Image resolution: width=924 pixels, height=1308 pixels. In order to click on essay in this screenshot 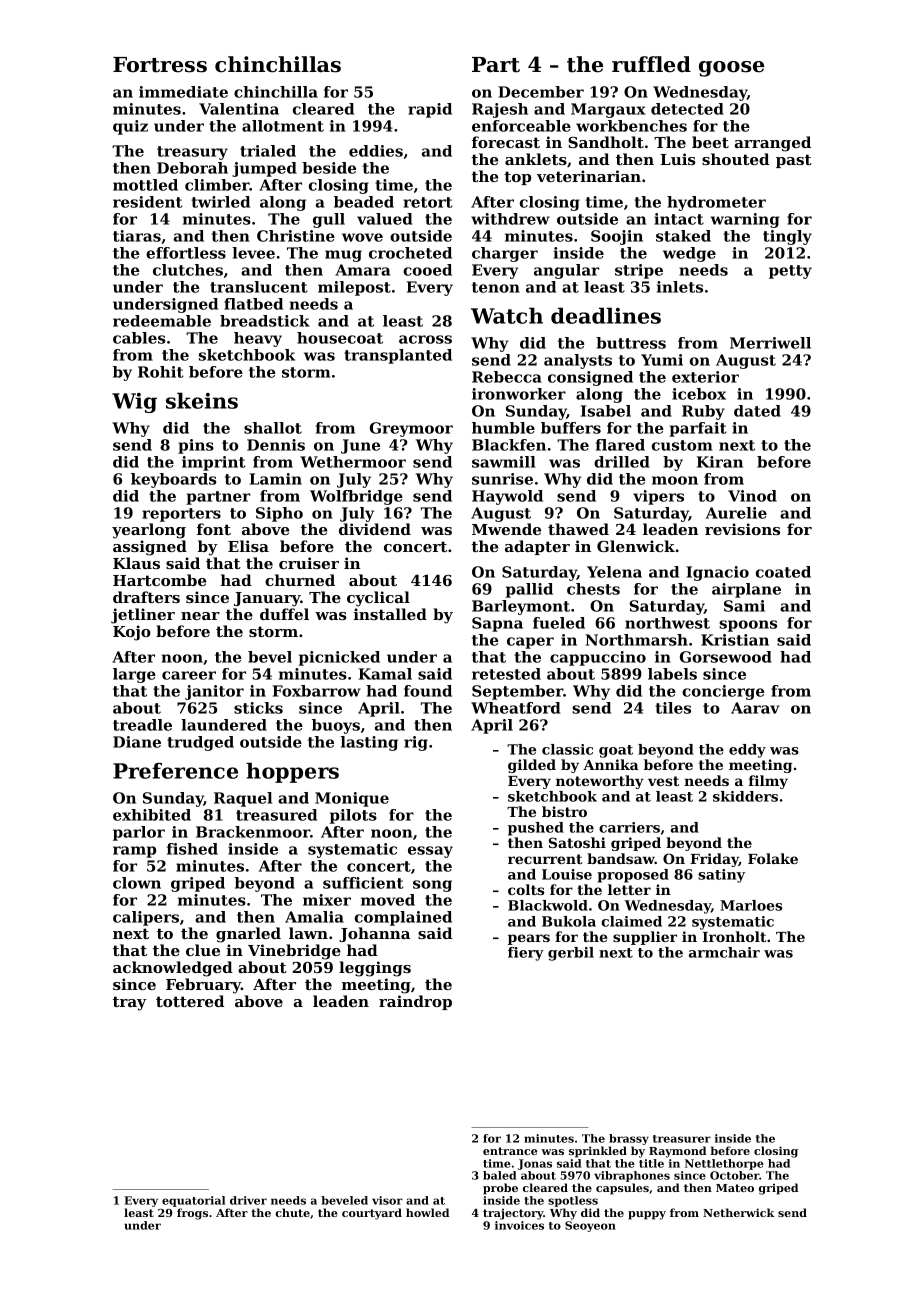, I will do `click(430, 852)`.
